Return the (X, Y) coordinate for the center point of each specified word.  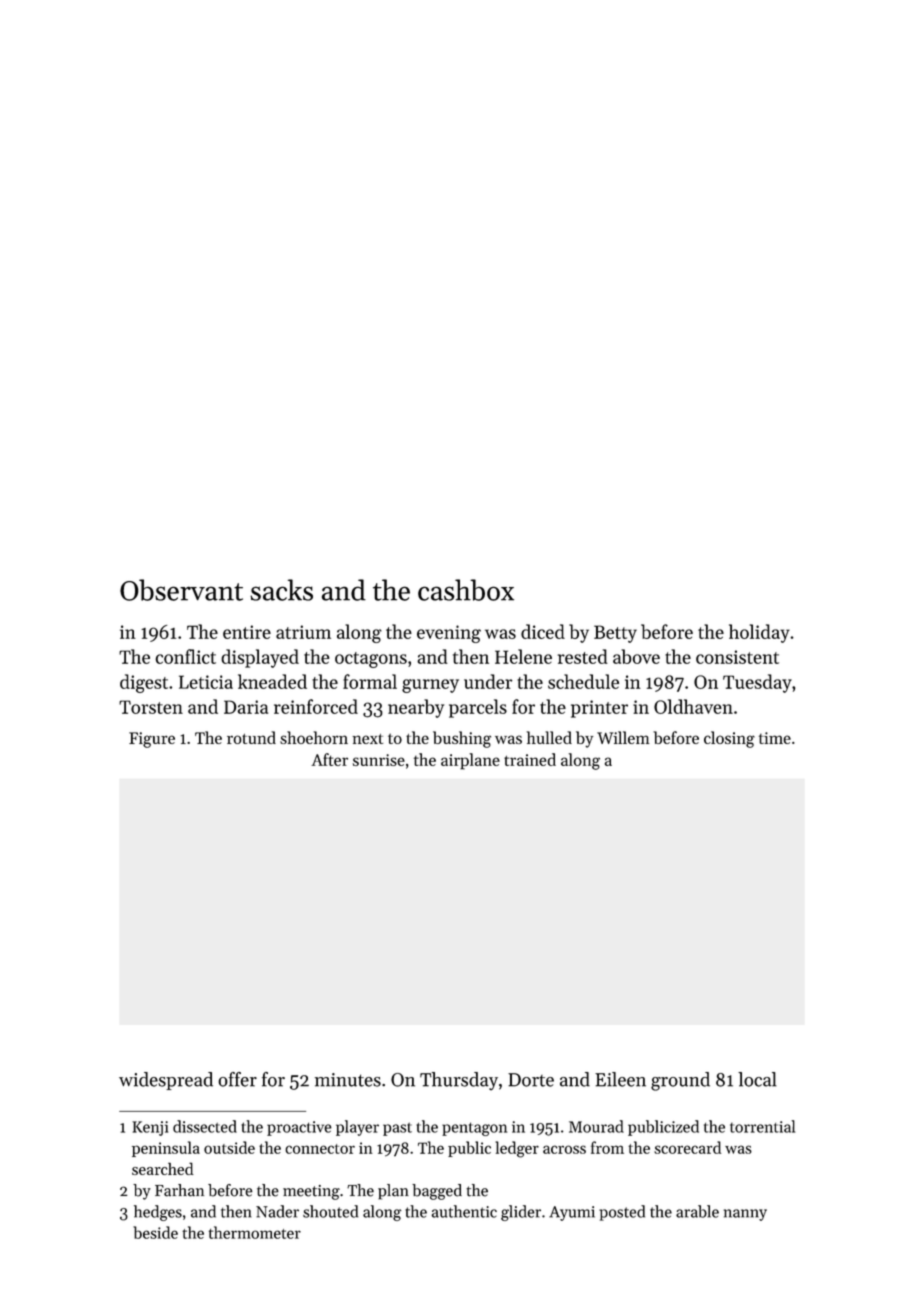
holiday (759, 633)
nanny (745, 1215)
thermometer (255, 1232)
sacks (281, 590)
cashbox (466, 590)
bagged (437, 1192)
